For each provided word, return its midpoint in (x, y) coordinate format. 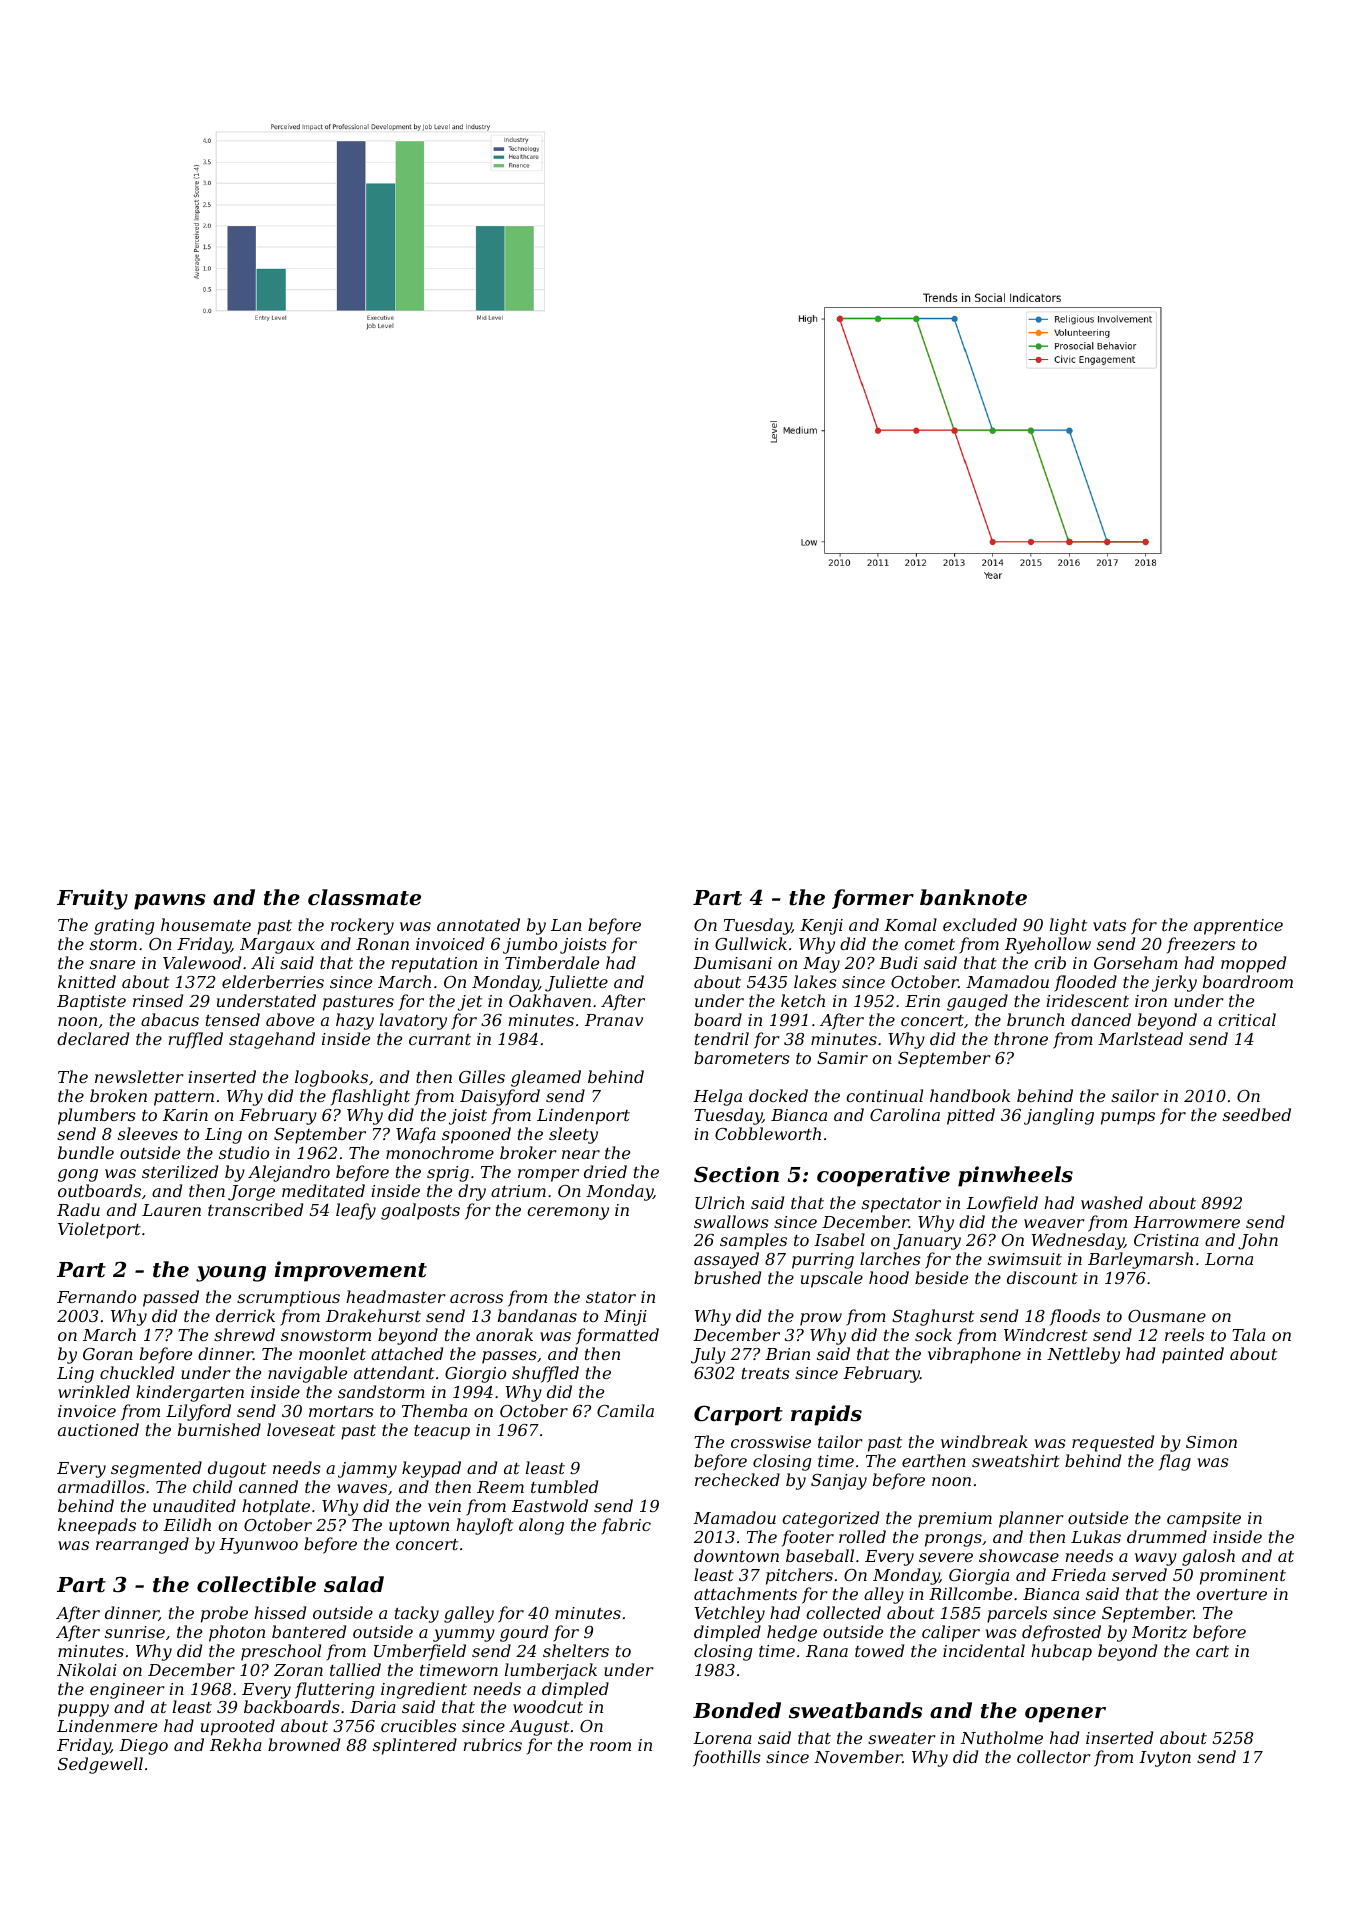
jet (470, 1003)
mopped (1253, 964)
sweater (901, 1738)
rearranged (142, 1545)
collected (843, 1612)
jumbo (530, 945)
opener (1065, 1715)
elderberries (273, 981)
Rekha (236, 1744)
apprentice (1238, 927)
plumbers (97, 1116)
